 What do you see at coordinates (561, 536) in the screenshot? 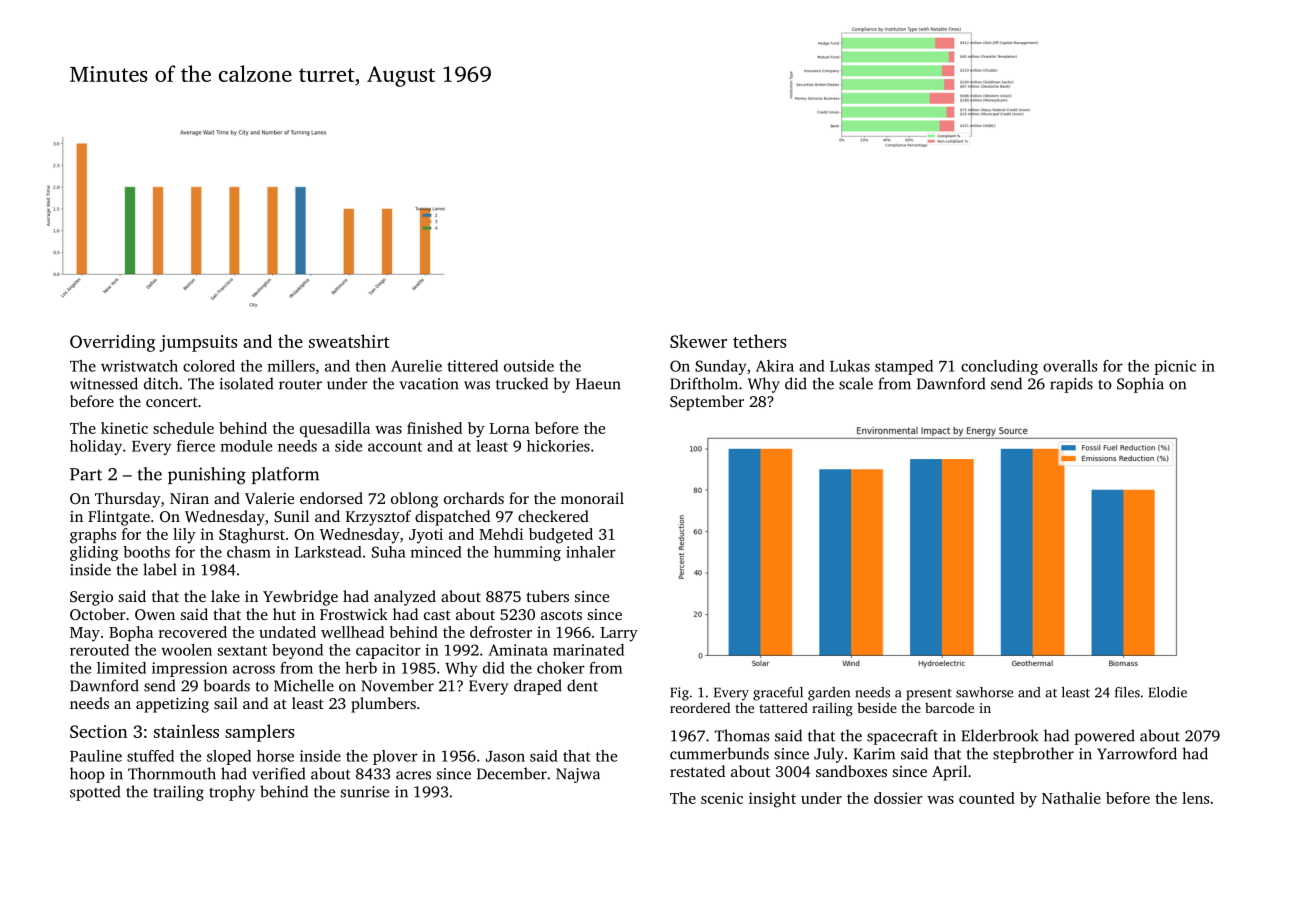
I see `budgeted` at bounding box center [561, 536].
